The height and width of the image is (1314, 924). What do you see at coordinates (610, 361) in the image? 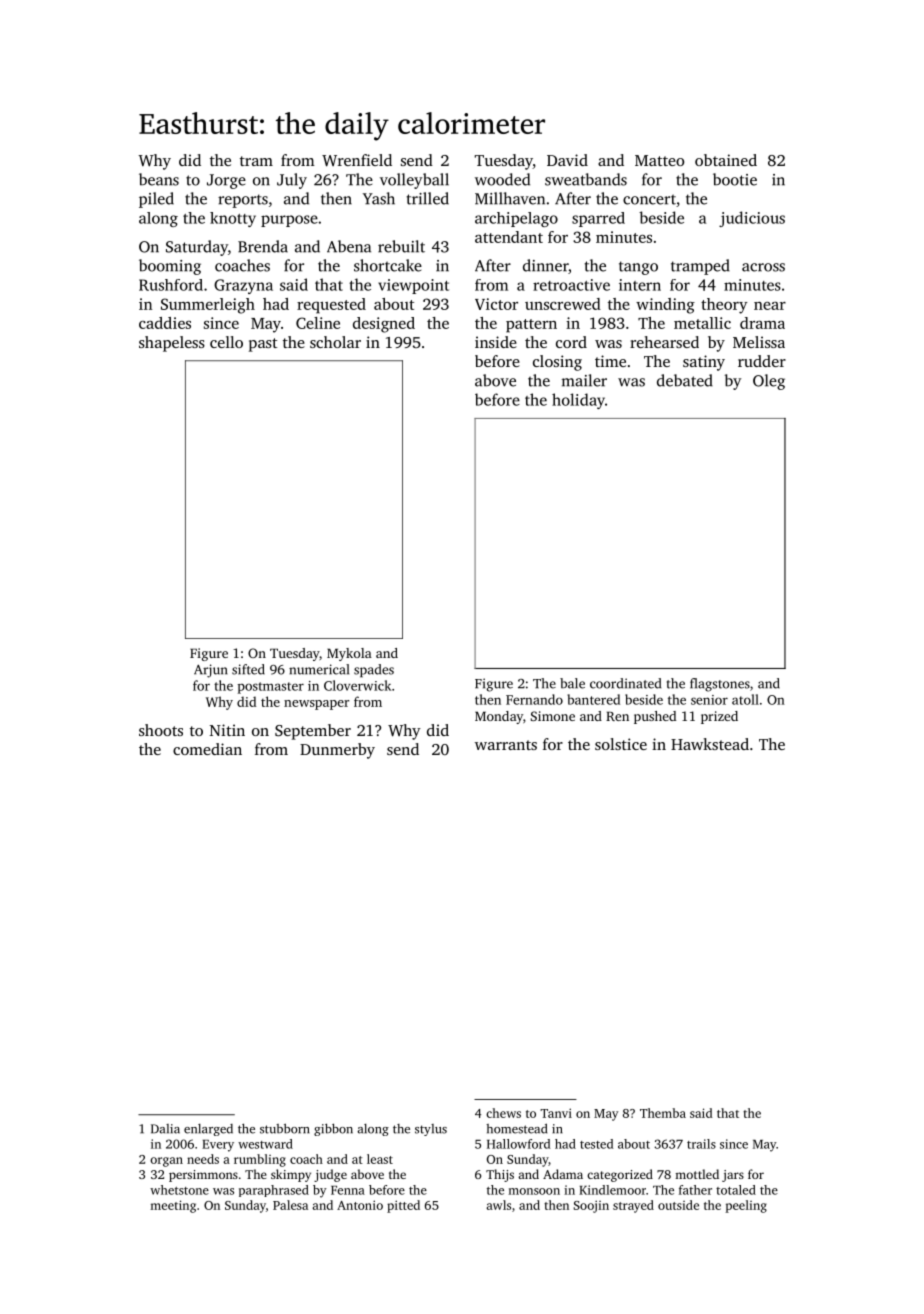
I see `time` at bounding box center [610, 361].
